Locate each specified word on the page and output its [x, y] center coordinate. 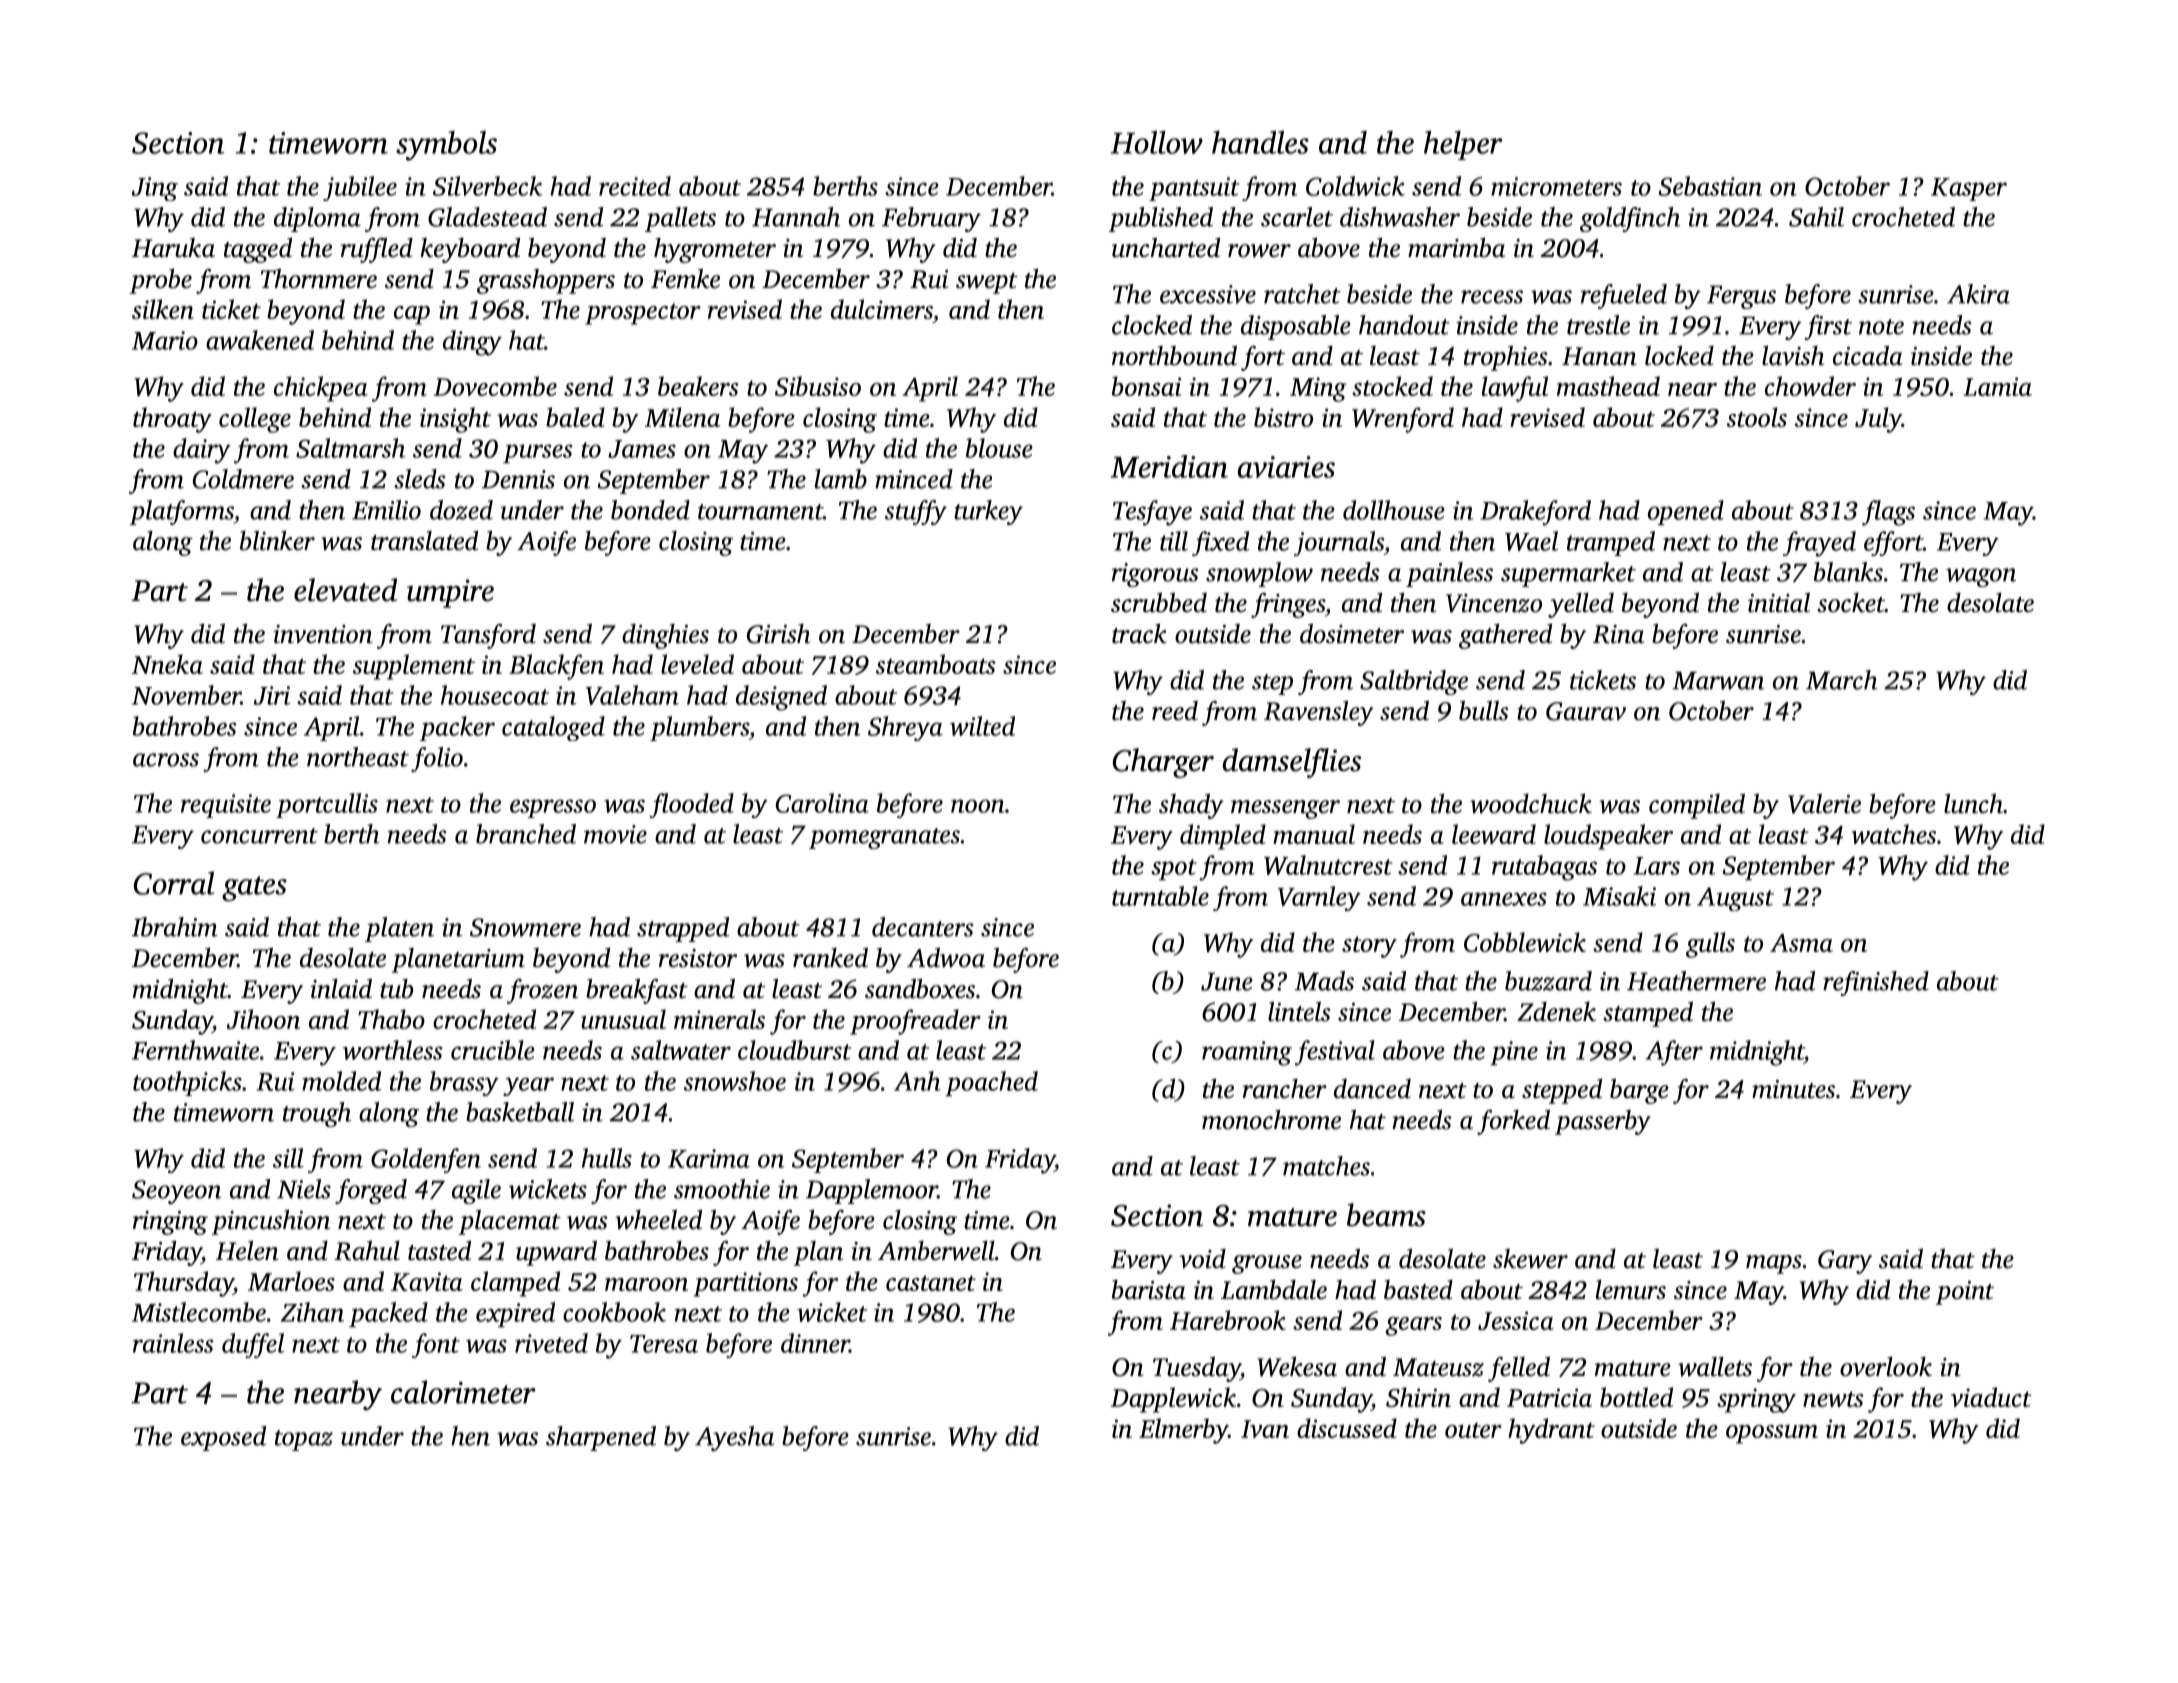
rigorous [1155, 575]
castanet [931, 1283]
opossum [1772, 1434]
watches [1894, 834]
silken [163, 309]
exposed [223, 1438]
